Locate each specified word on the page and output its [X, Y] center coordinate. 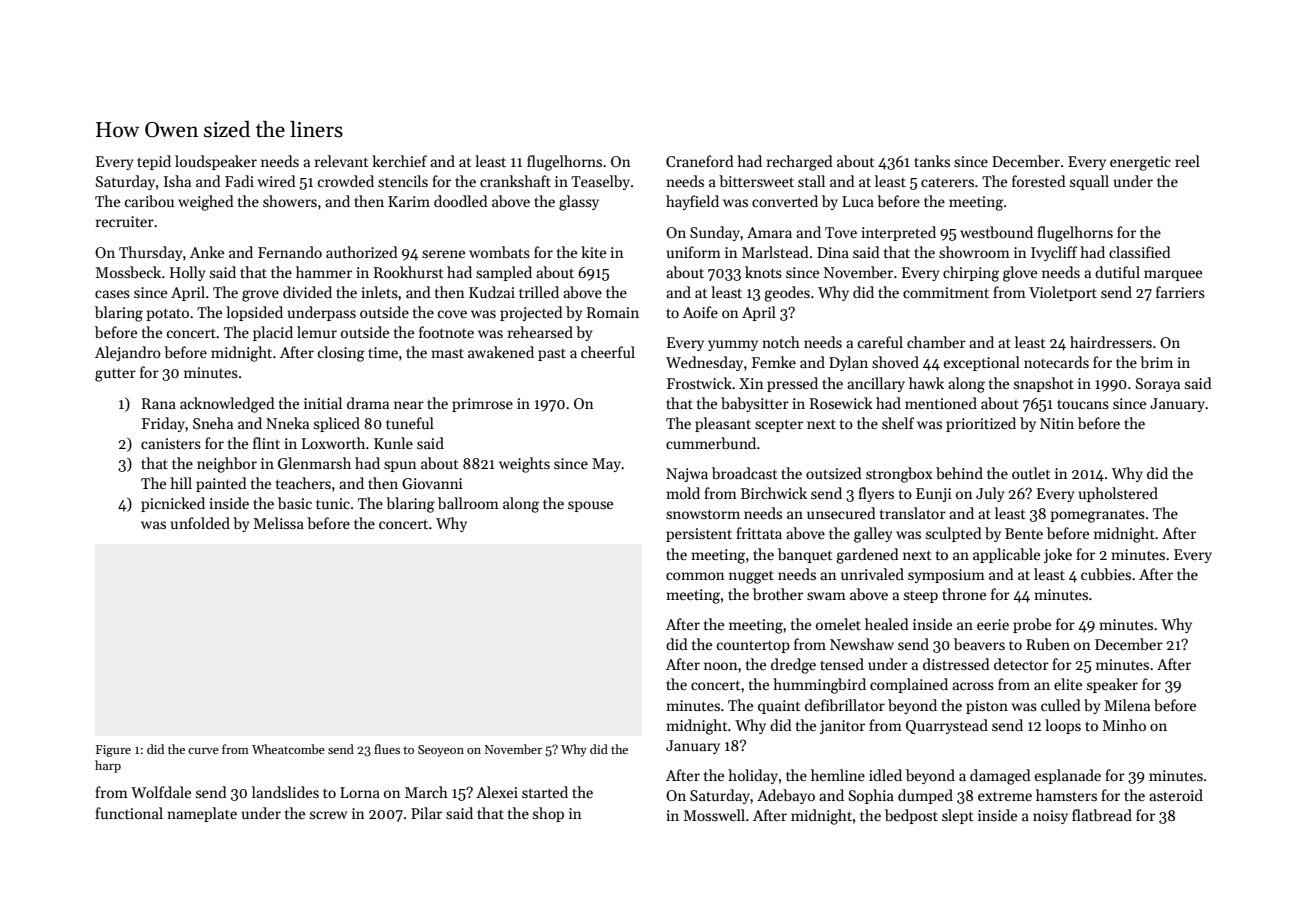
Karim [409, 201]
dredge [793, 666]
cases [112, 294]
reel [1187, 161]
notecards [1056, 362]
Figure [113, 751]
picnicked [173, 504]
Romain [613, 312]
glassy [579, 203]
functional [129, 813]
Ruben [1048, 644]
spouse [590, 506]
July [990, 494]
